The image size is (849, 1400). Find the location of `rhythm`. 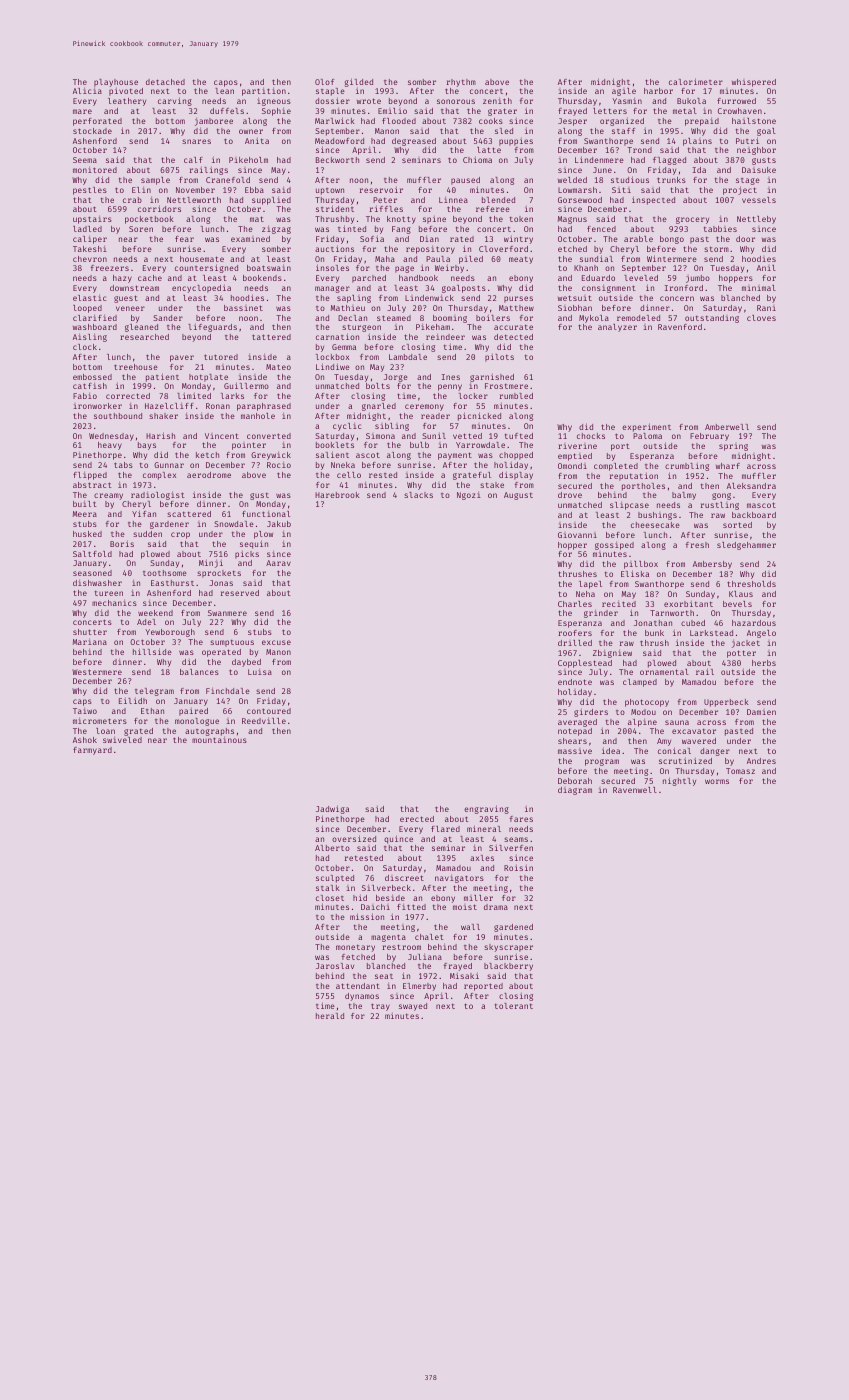

rhythm is located at coordinates (461, 83).
